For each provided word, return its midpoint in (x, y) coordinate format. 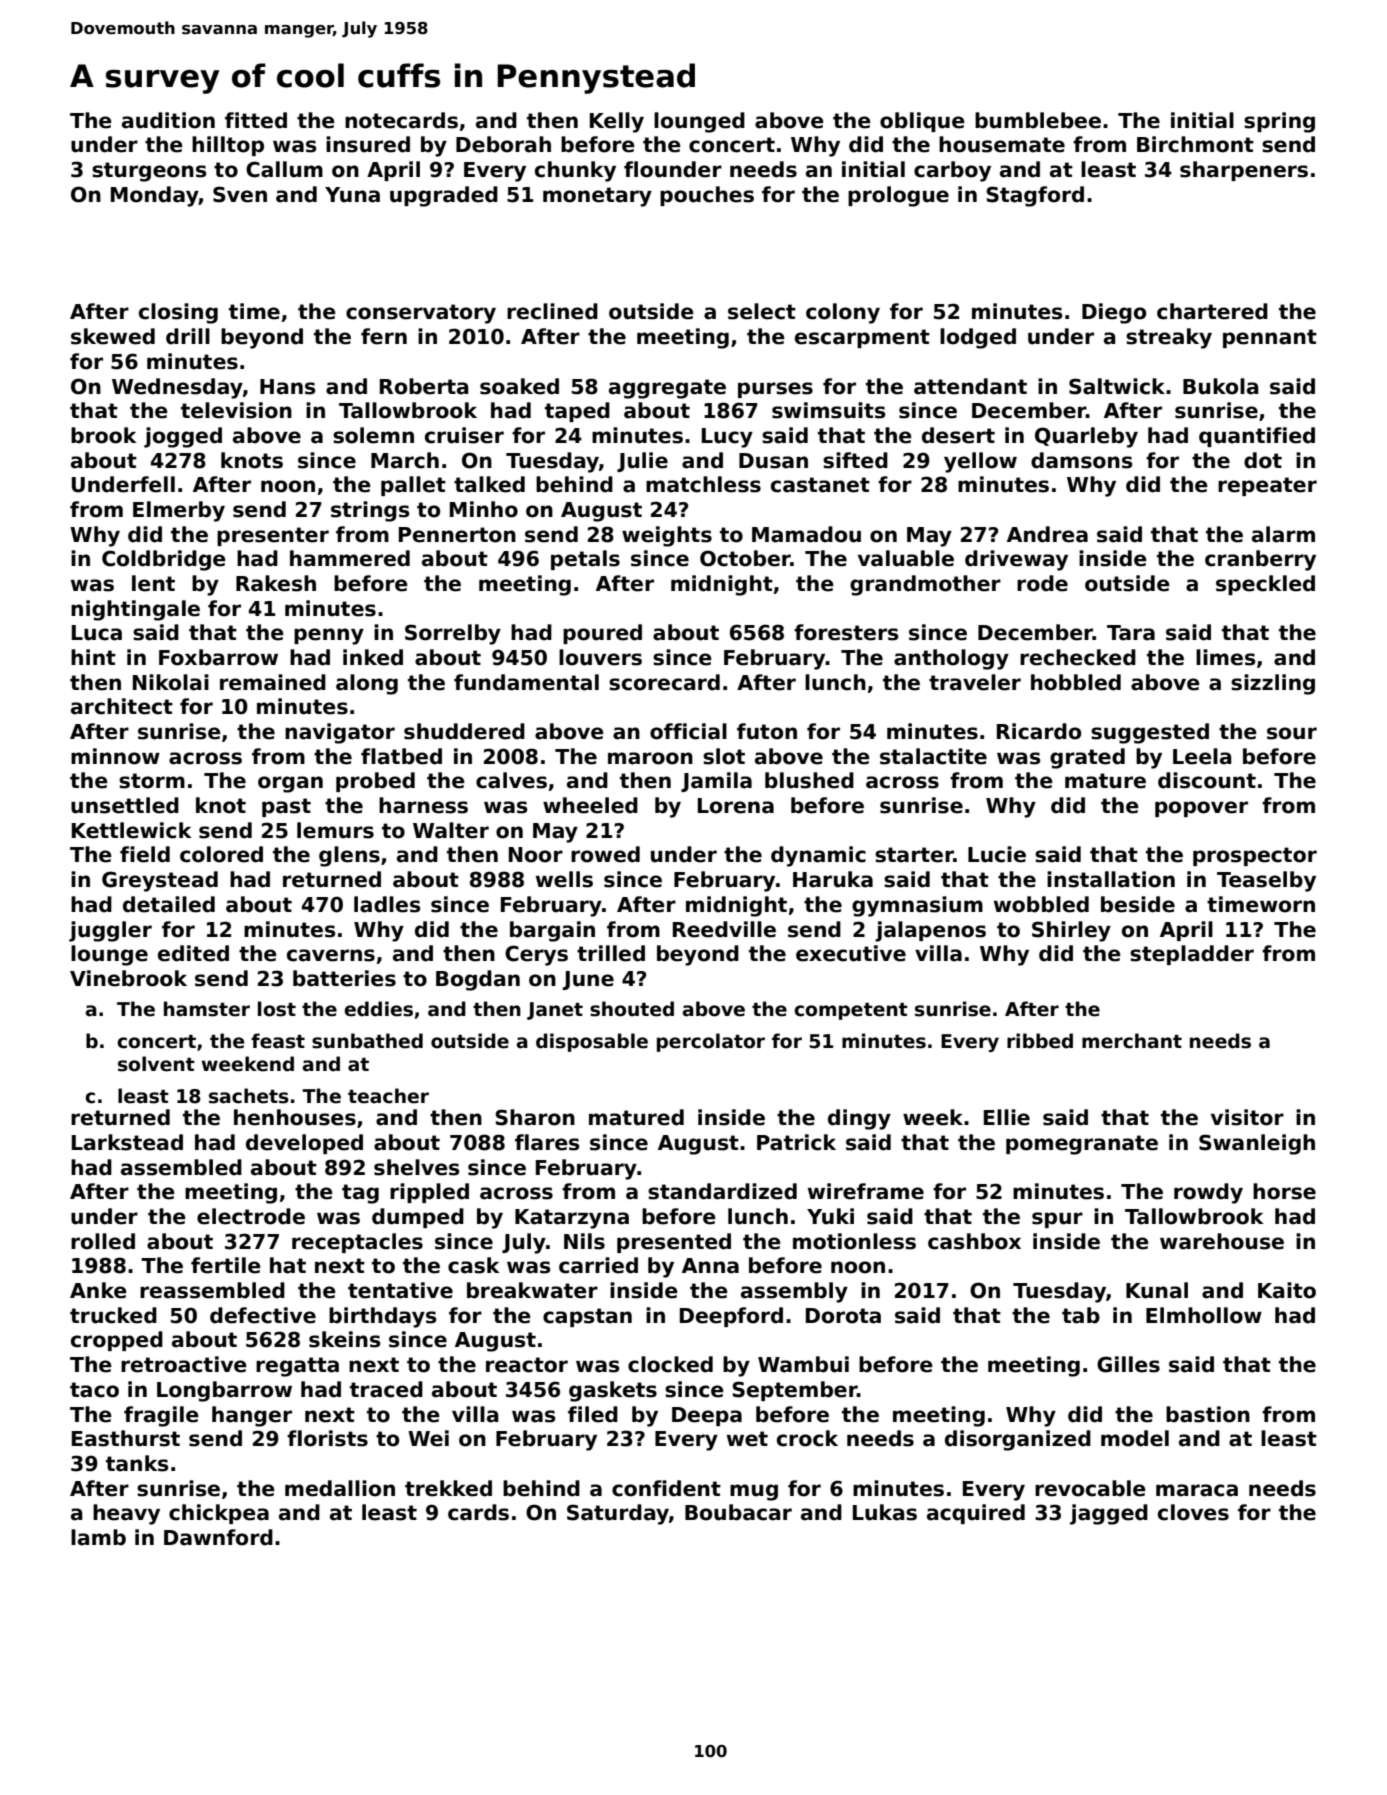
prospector (1255, 856)
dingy (859, 1119)
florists (327, 1438)
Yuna (352, 195)
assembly (794, 1292)
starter (914, 855)
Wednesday (177, 388)
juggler (110, 931)
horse (1284, 1191)
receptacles (357, 1243)
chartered (1212, 311)
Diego (1114, 313)
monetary (597, 197)
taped (577, 412)
